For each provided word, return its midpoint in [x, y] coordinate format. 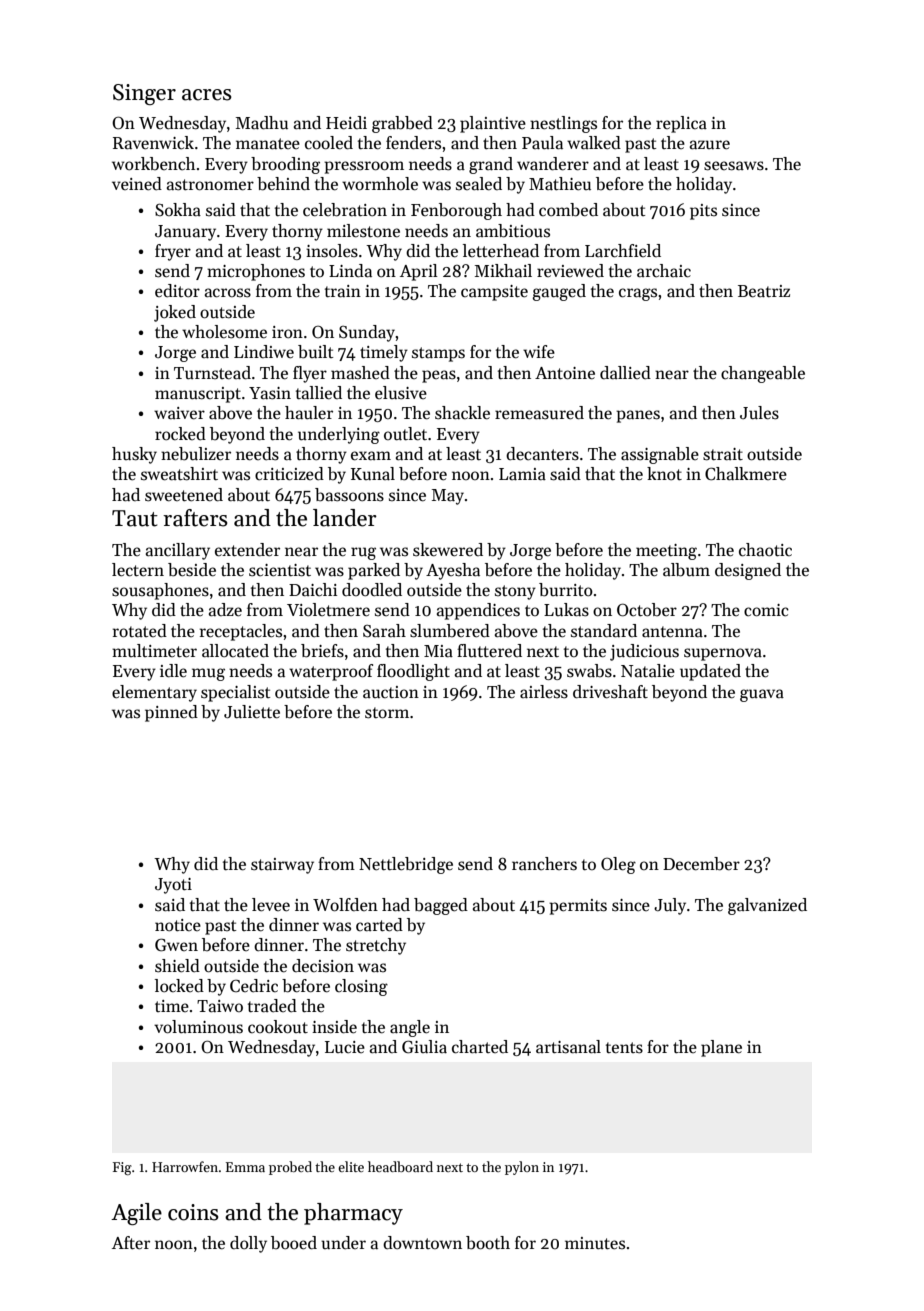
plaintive [493, 124]
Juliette [252, 712]
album [686, 570]
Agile [136, 1214]
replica [681, 124]
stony [515, 592]
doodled [372, 590]
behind [283, 184]
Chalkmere [746, 474]
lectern [138, 570]
